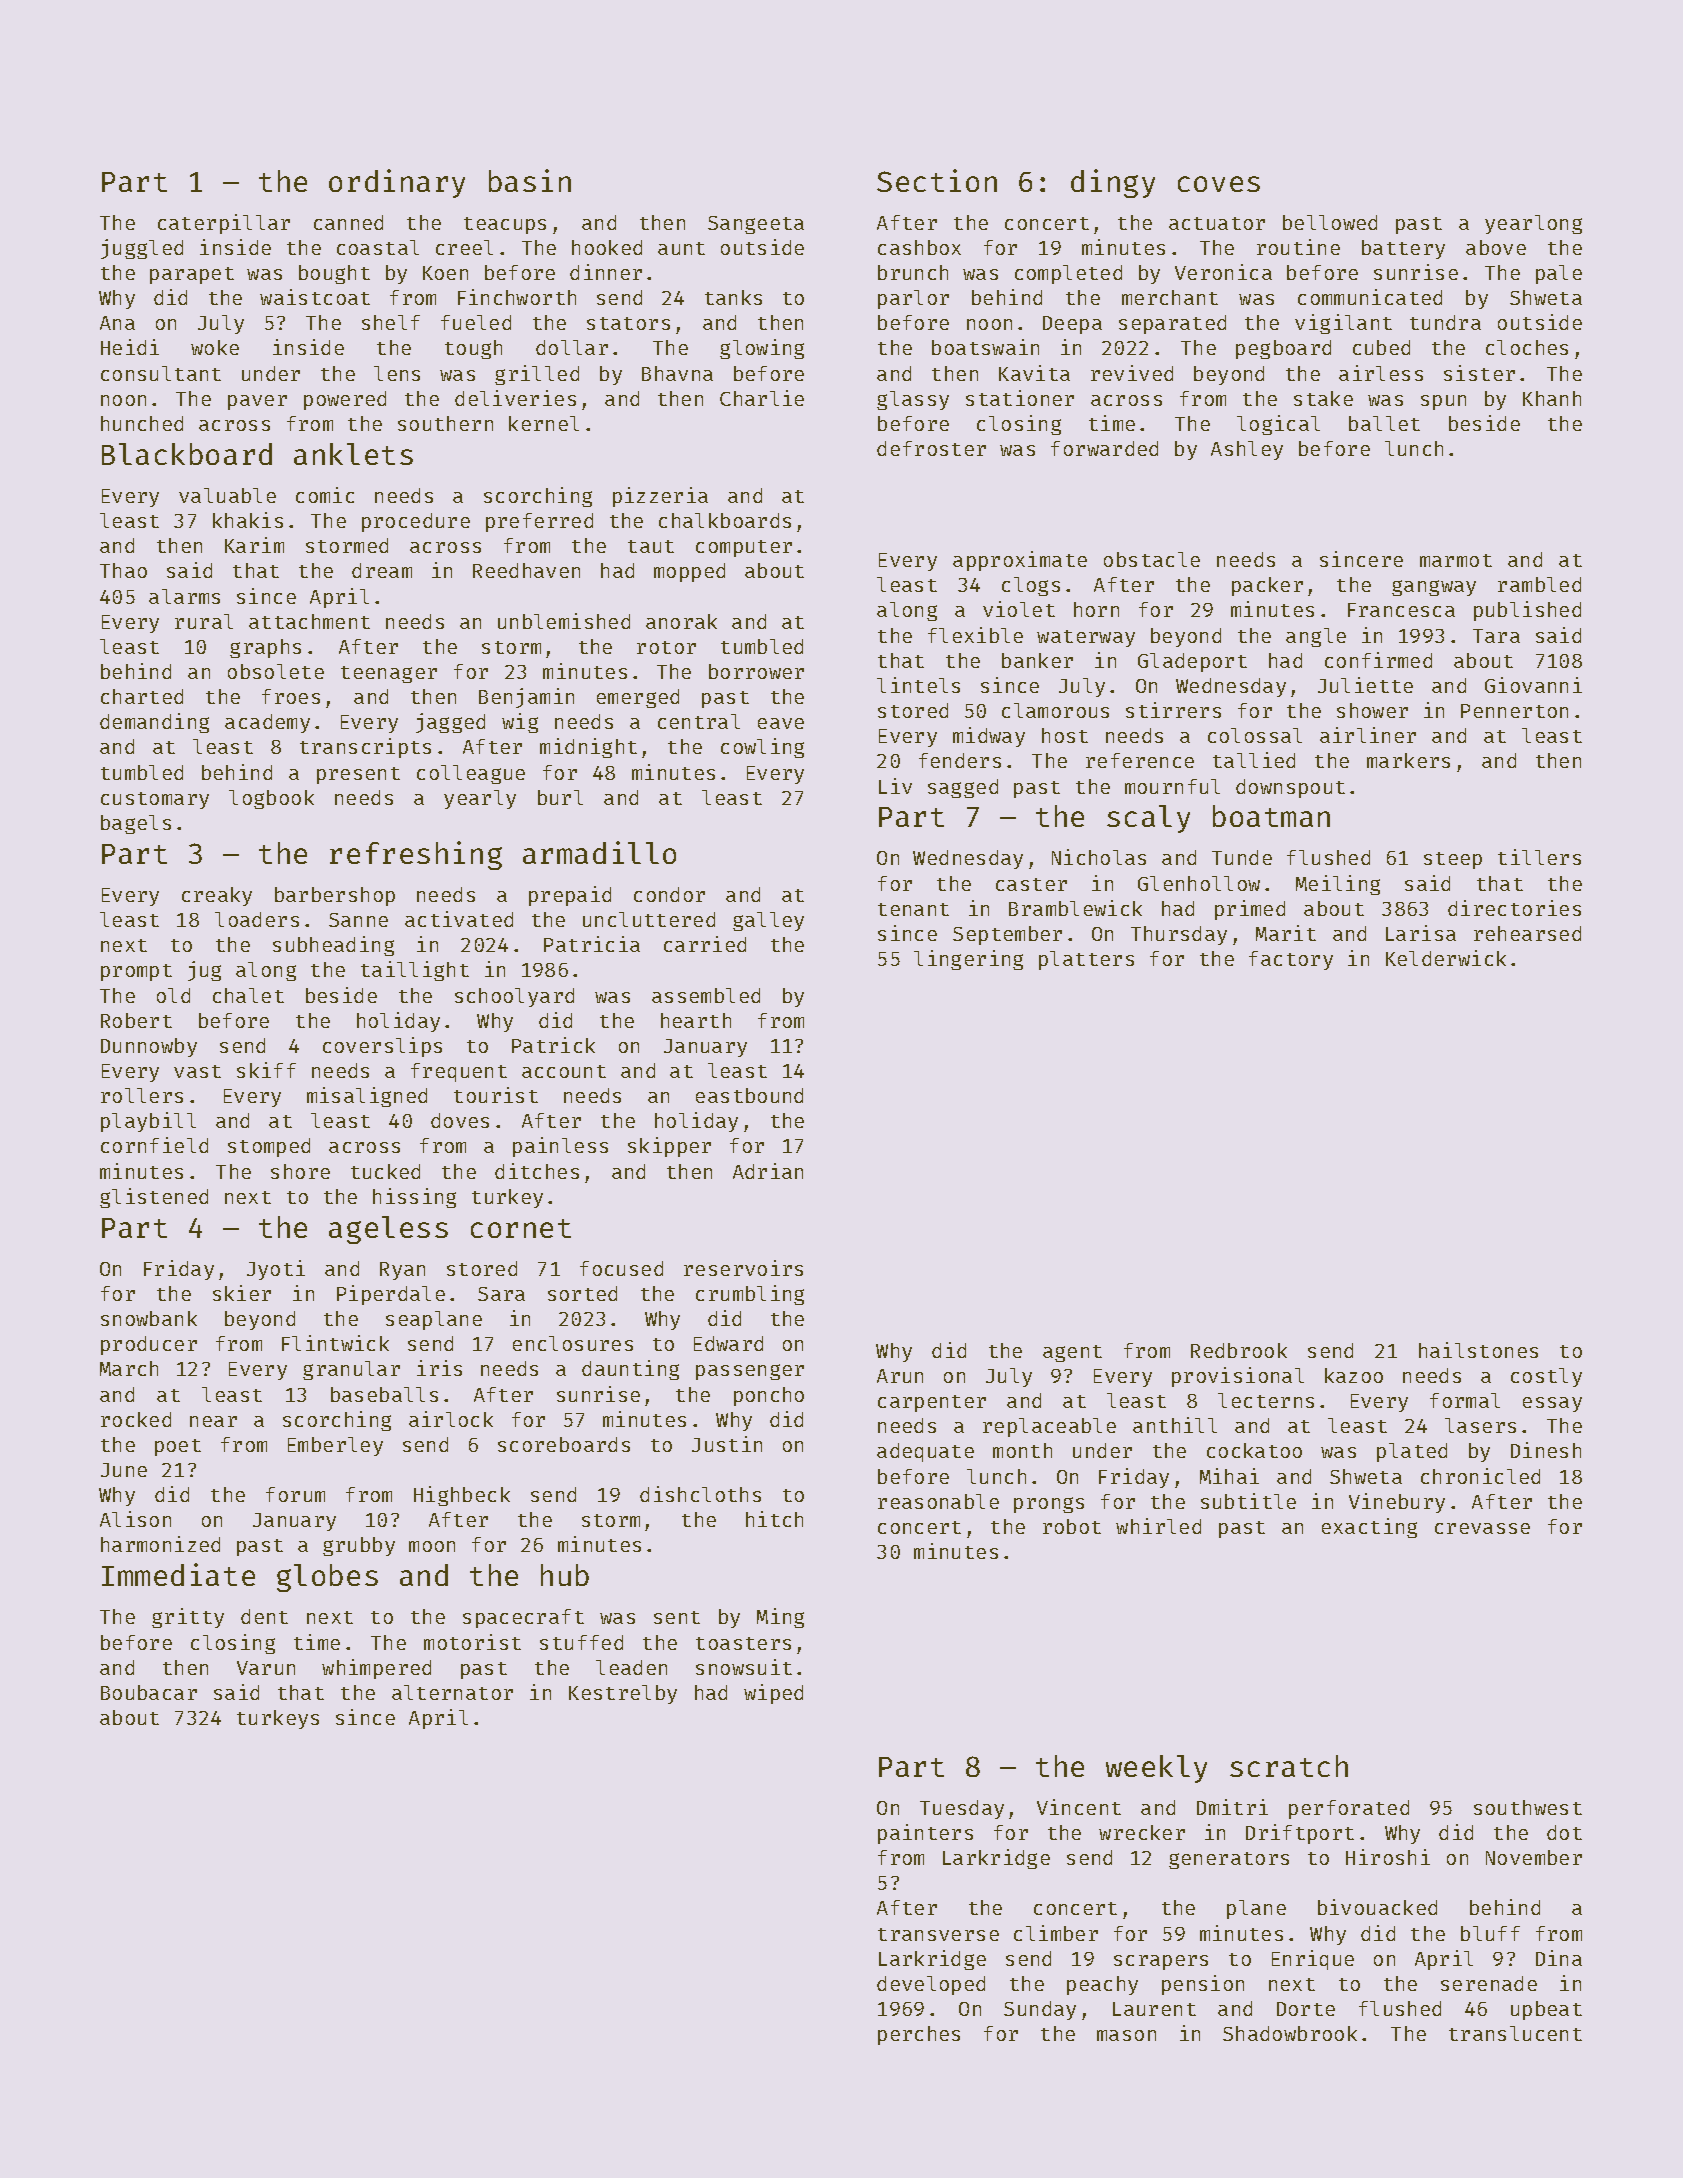 This document has width=1683, height=2178. Describe the element at coordinates (1559, 274) in the document. I see `pale` at that location.
